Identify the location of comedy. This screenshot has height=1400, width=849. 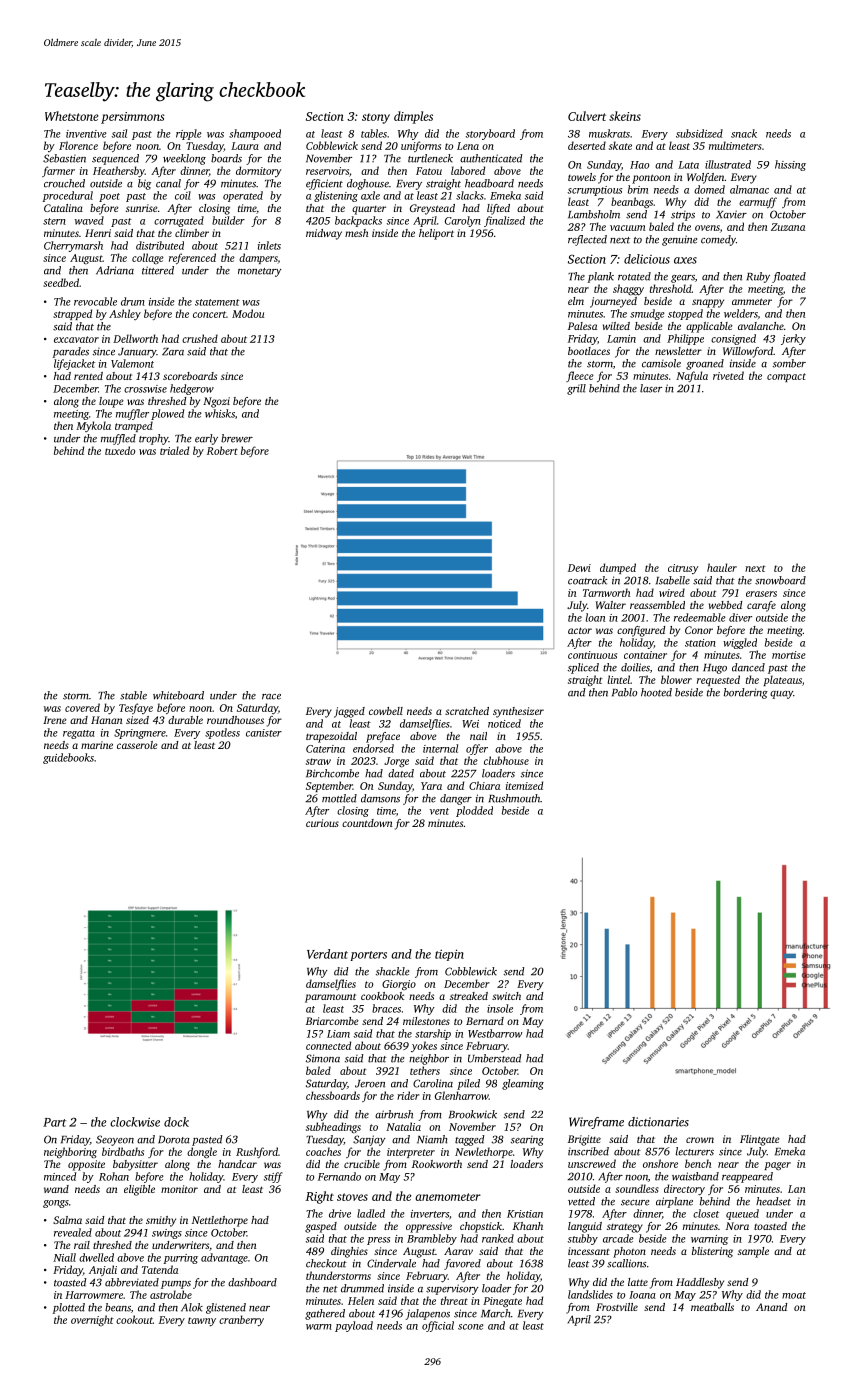
(718, 240).
